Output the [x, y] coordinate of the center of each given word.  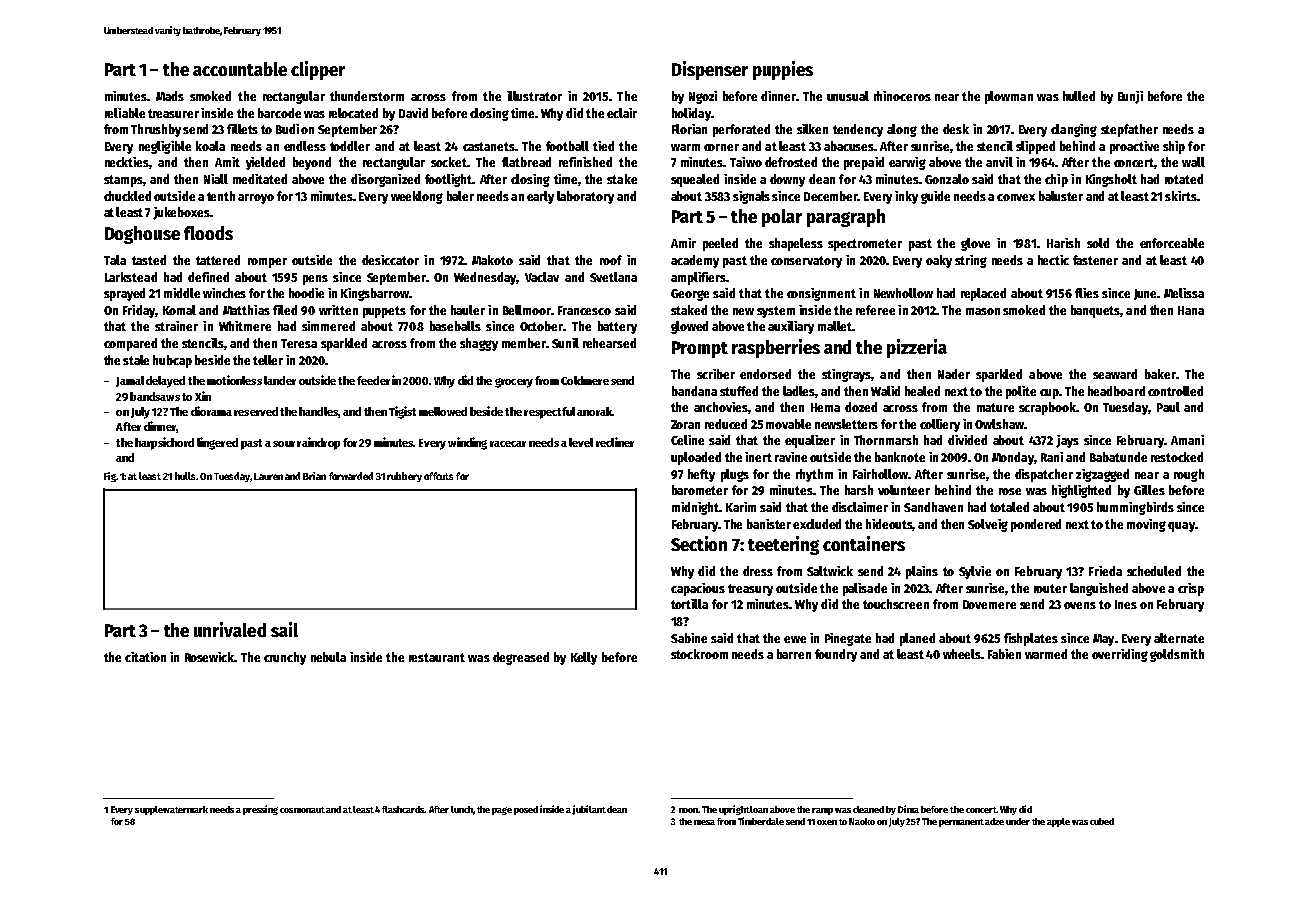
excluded [817, 524]
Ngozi [703, 97]
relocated [353, 113]
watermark [185, 809]
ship [1174, 147]
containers [864, 543]
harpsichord [164, 443]
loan [759, 809]
